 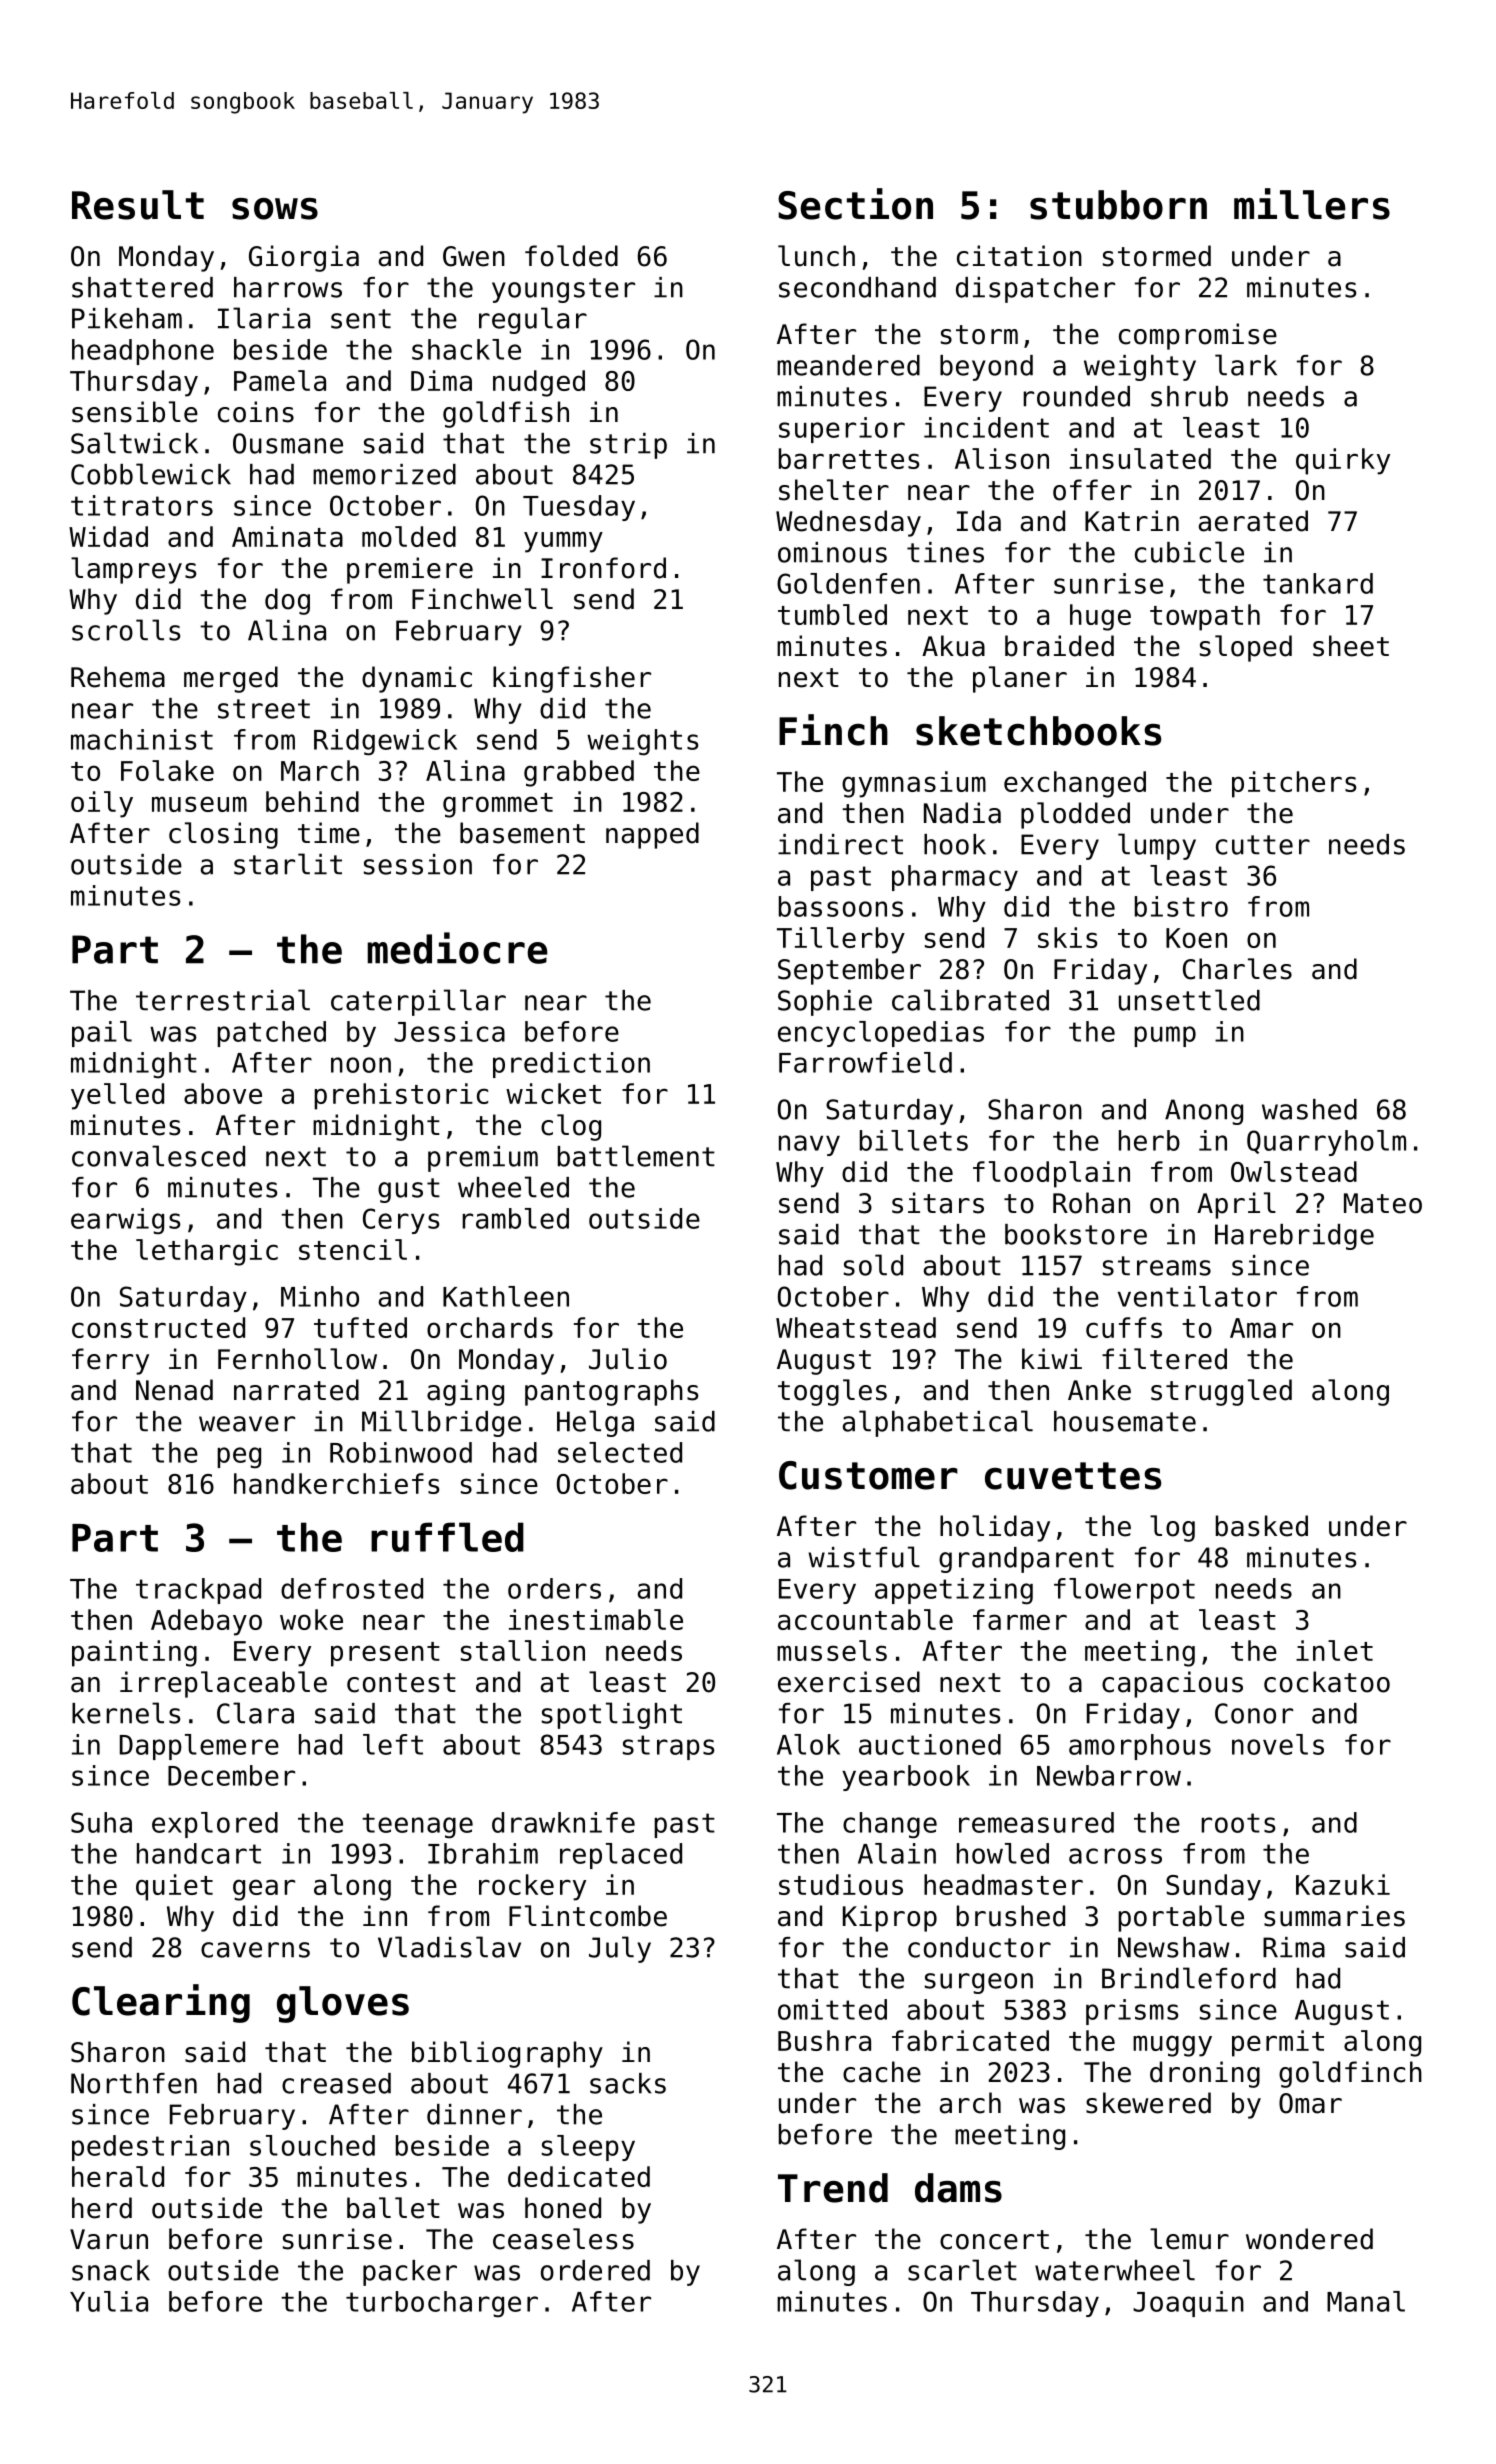 I want to click on Yulia, so click(x=109, y=2301).
